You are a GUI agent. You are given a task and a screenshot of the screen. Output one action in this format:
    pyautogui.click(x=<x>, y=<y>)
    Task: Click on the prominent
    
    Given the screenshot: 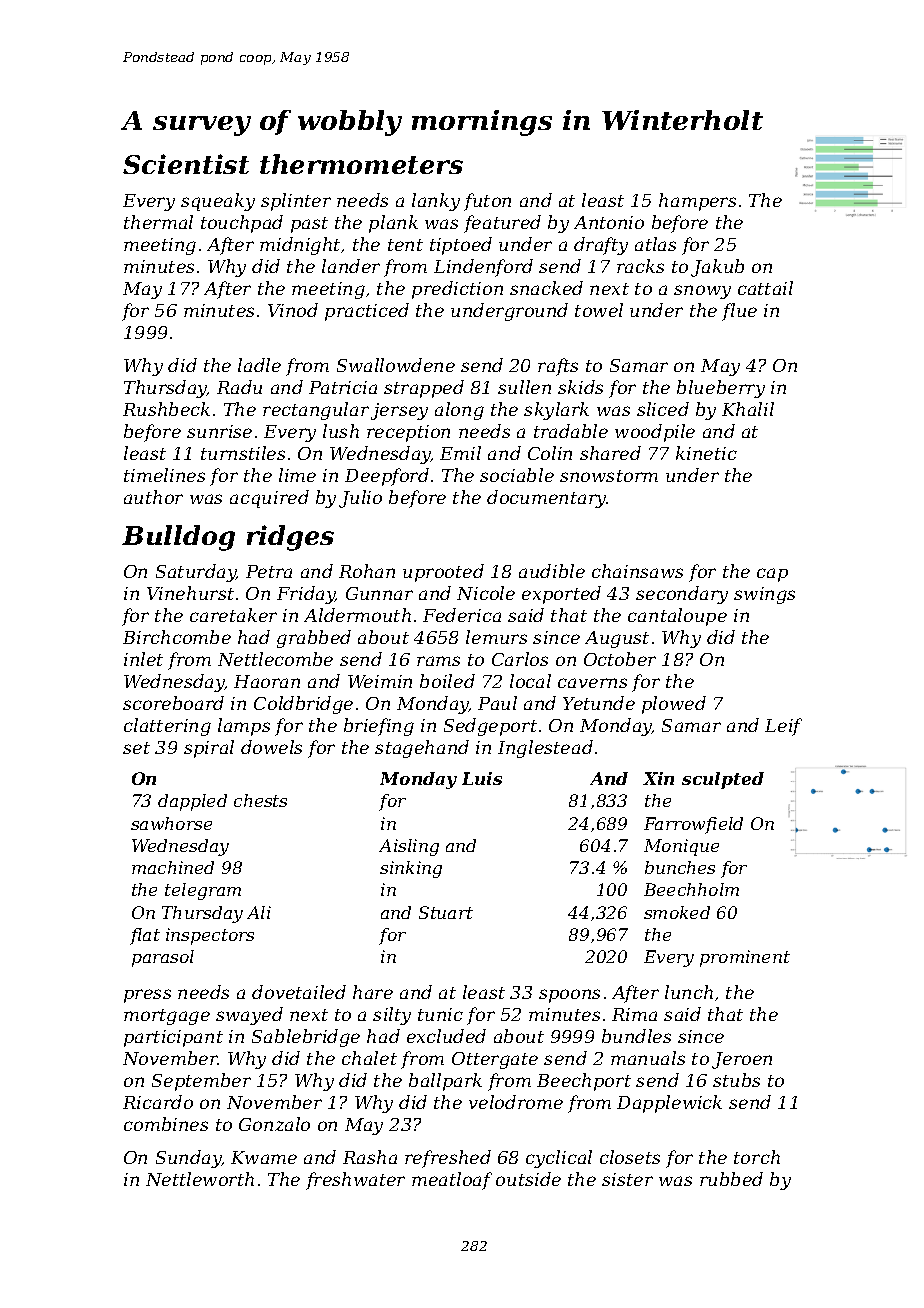 What is the action you would take?
    pyautogui.click(x=745, y=958)
